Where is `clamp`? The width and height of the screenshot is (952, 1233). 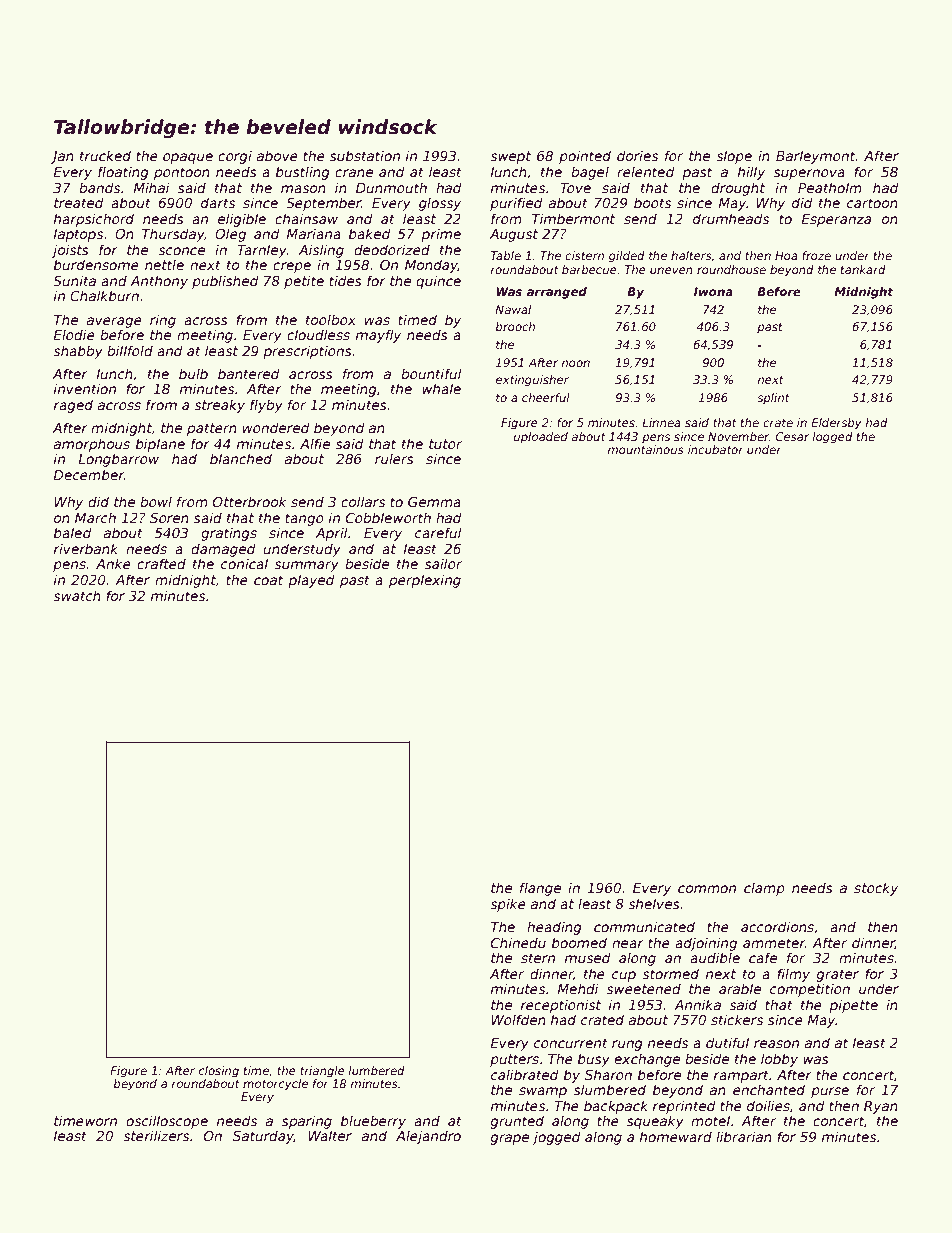
clamp is located at coordinates (764, 889).
